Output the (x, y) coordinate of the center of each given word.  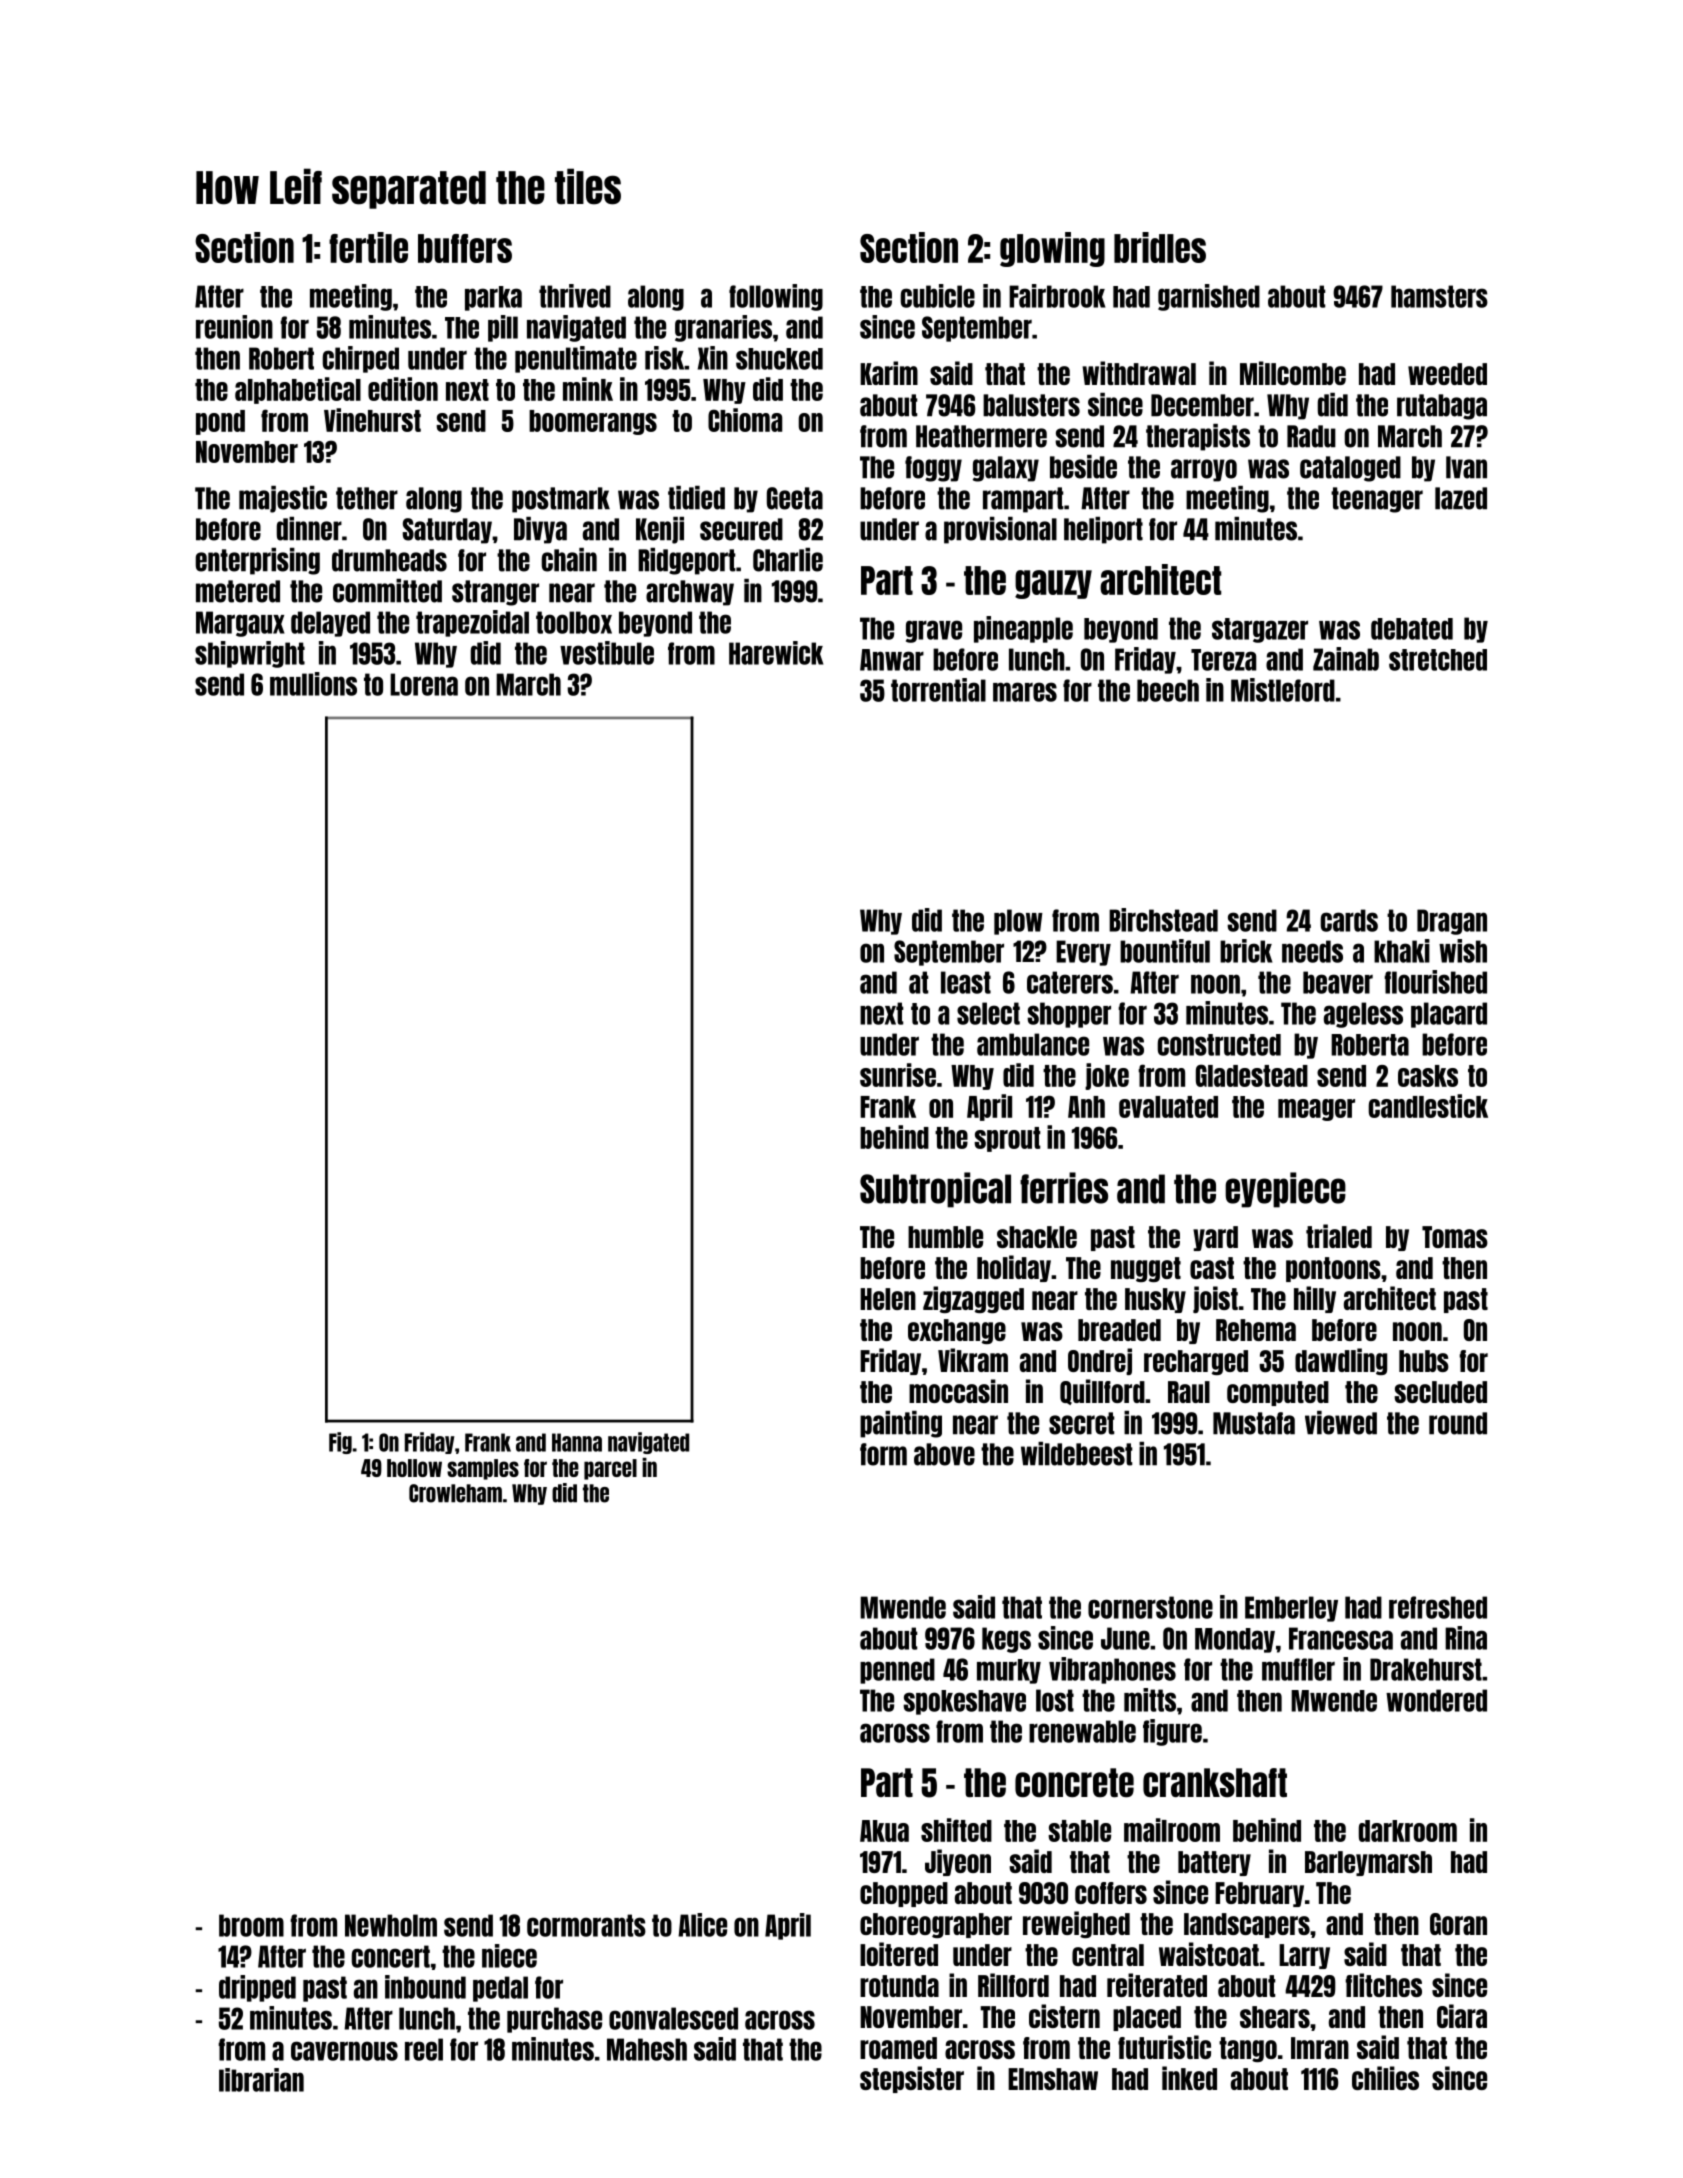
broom (251, 1925)
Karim (889, 373)
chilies (1385, 2078)
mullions (313, 684)
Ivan (1466, 467)
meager (1316, 1110)
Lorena (424, 684)
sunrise (898, 1075)
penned (897, 1671)
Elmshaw (1053, 2079)
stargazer (1260, 630)
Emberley (1291, 1609)
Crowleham (455, 1493)
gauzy (1053, 584)
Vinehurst (372, 420)
